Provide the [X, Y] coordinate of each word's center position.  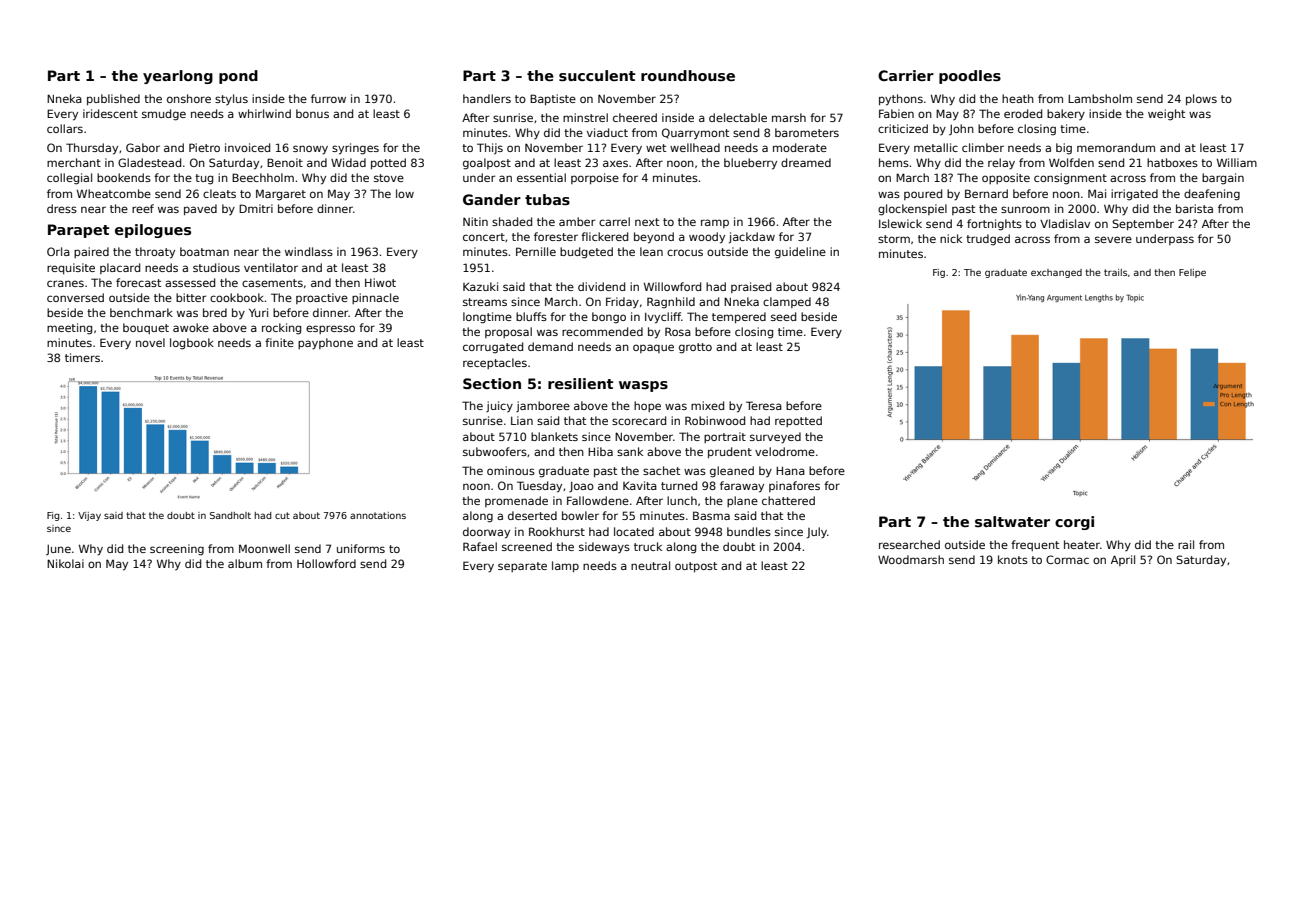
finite [279, 342]
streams [485, 302]
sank [630, 451]
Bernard [986, 193]
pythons [901, 100]
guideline [800, 253]
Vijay [89, 516]
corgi [1074, 523]
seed [783, 316]
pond [238, 77]
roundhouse [688, 75]
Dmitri [256, 208]
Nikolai [65, 563]
